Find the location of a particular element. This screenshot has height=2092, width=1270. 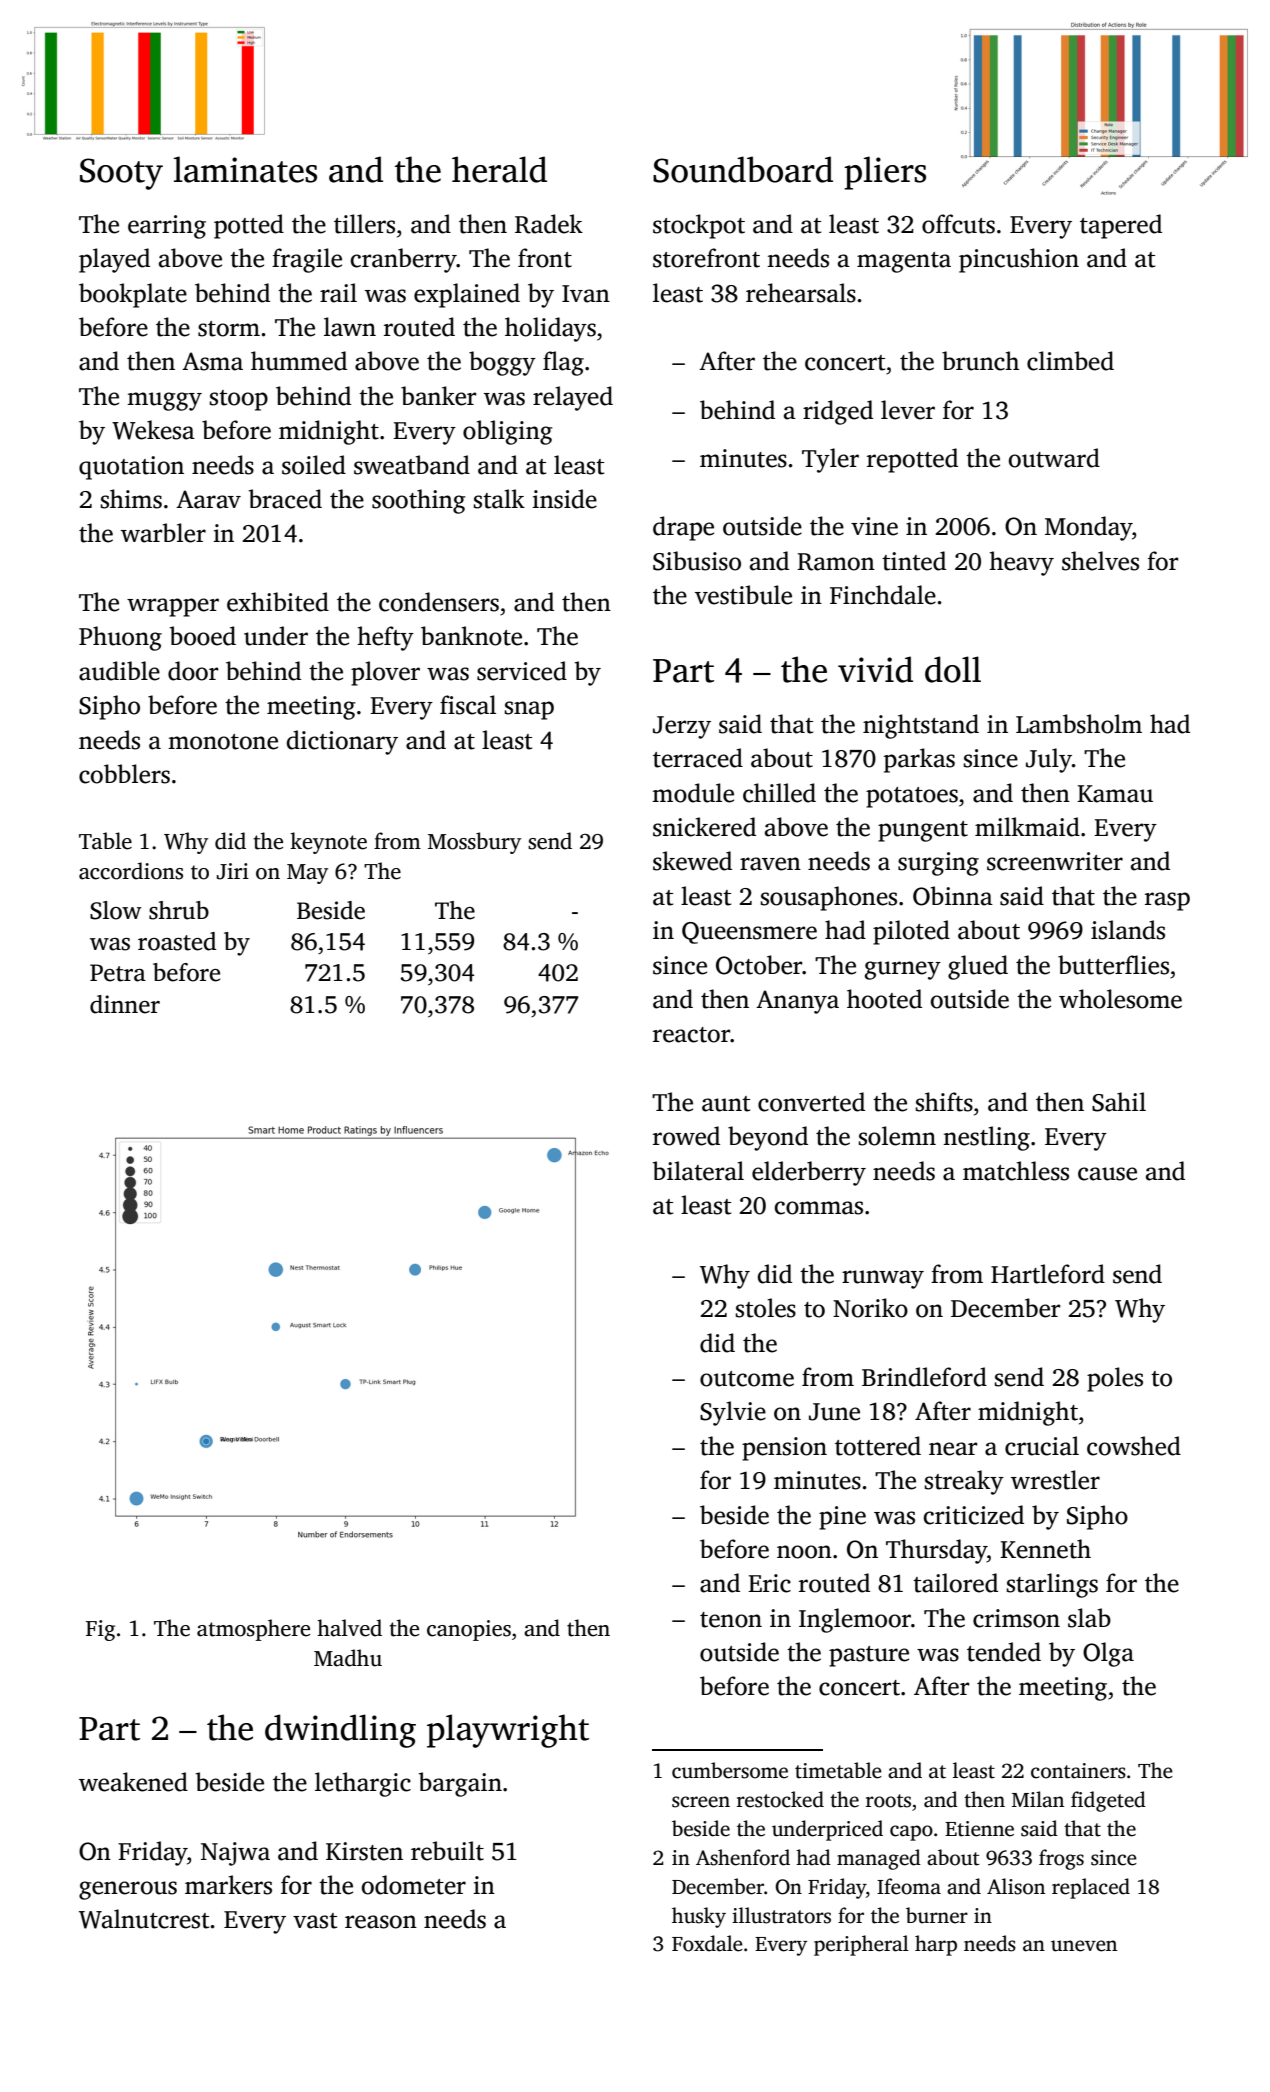

shelves is located at coordinates (1100, 561).
